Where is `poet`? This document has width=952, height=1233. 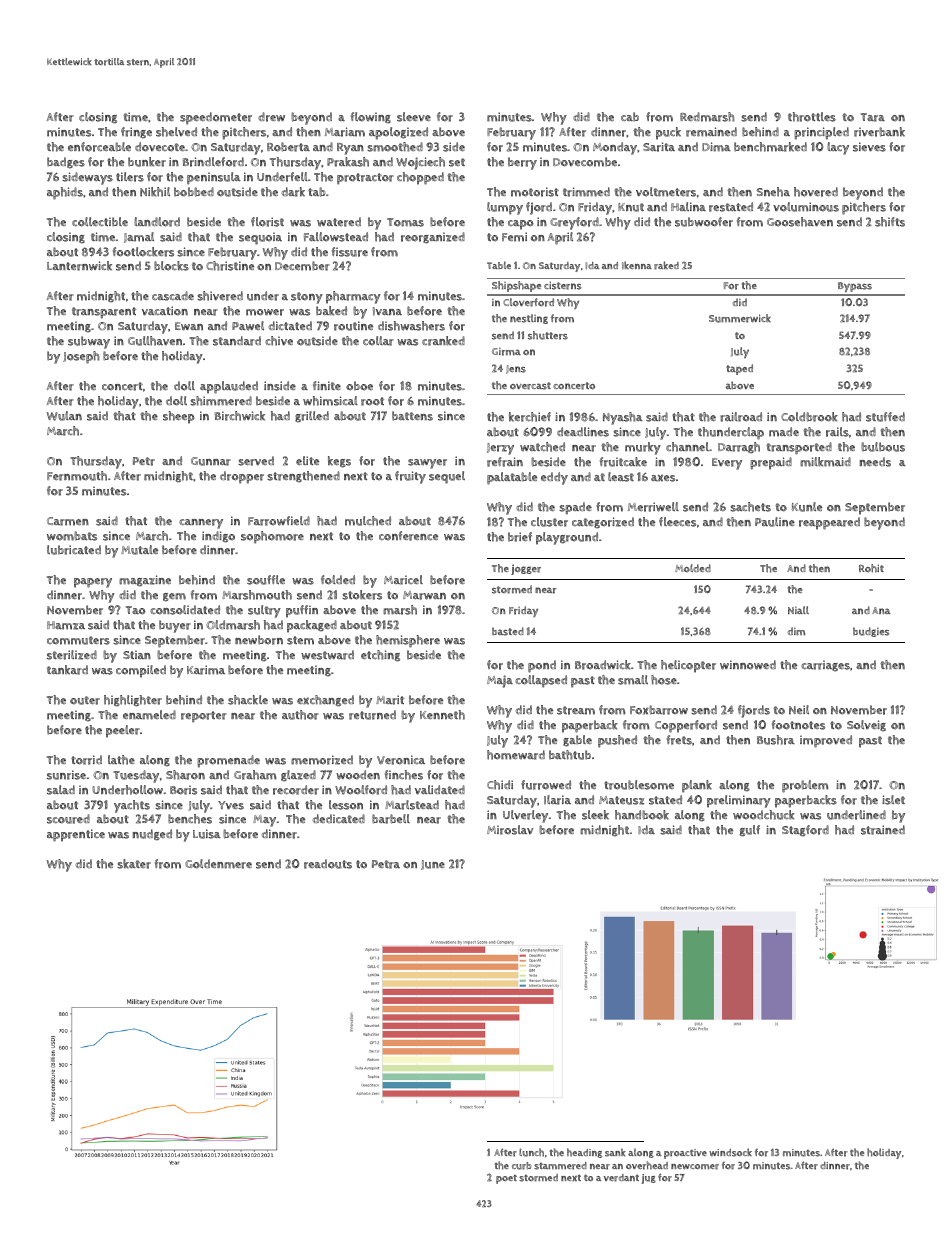 poet is located at coordinates (506, 1179).
